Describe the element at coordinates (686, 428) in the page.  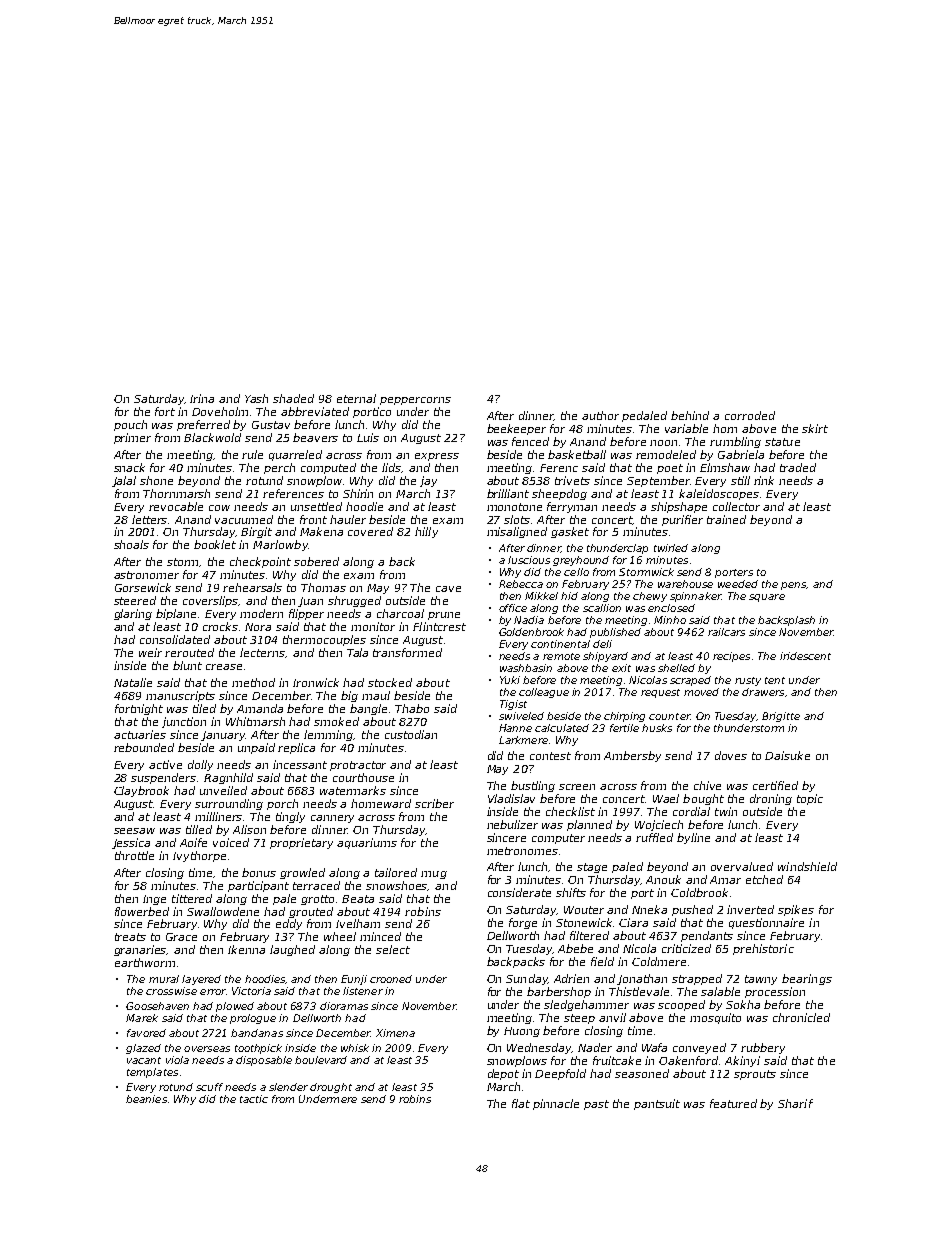
I see `variable` at that location.
